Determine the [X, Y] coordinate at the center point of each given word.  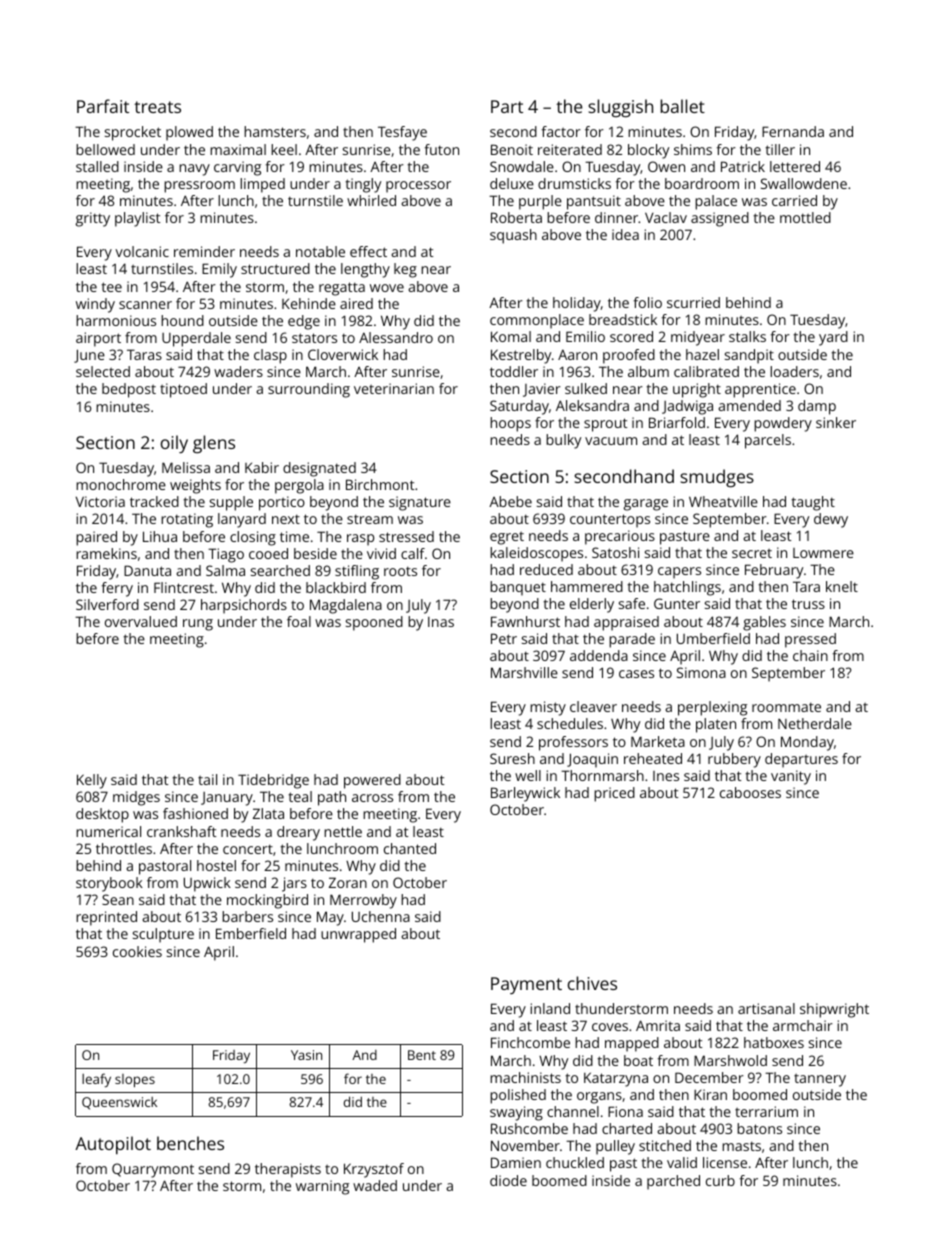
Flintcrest [184, 587]
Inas [441, 622]
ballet [682, 106]
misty [548, 708]
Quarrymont [153, 1170]
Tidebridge [273, 781]
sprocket [133, 133]
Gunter [677, 603]
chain [810, 655]
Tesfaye [402, 133]
